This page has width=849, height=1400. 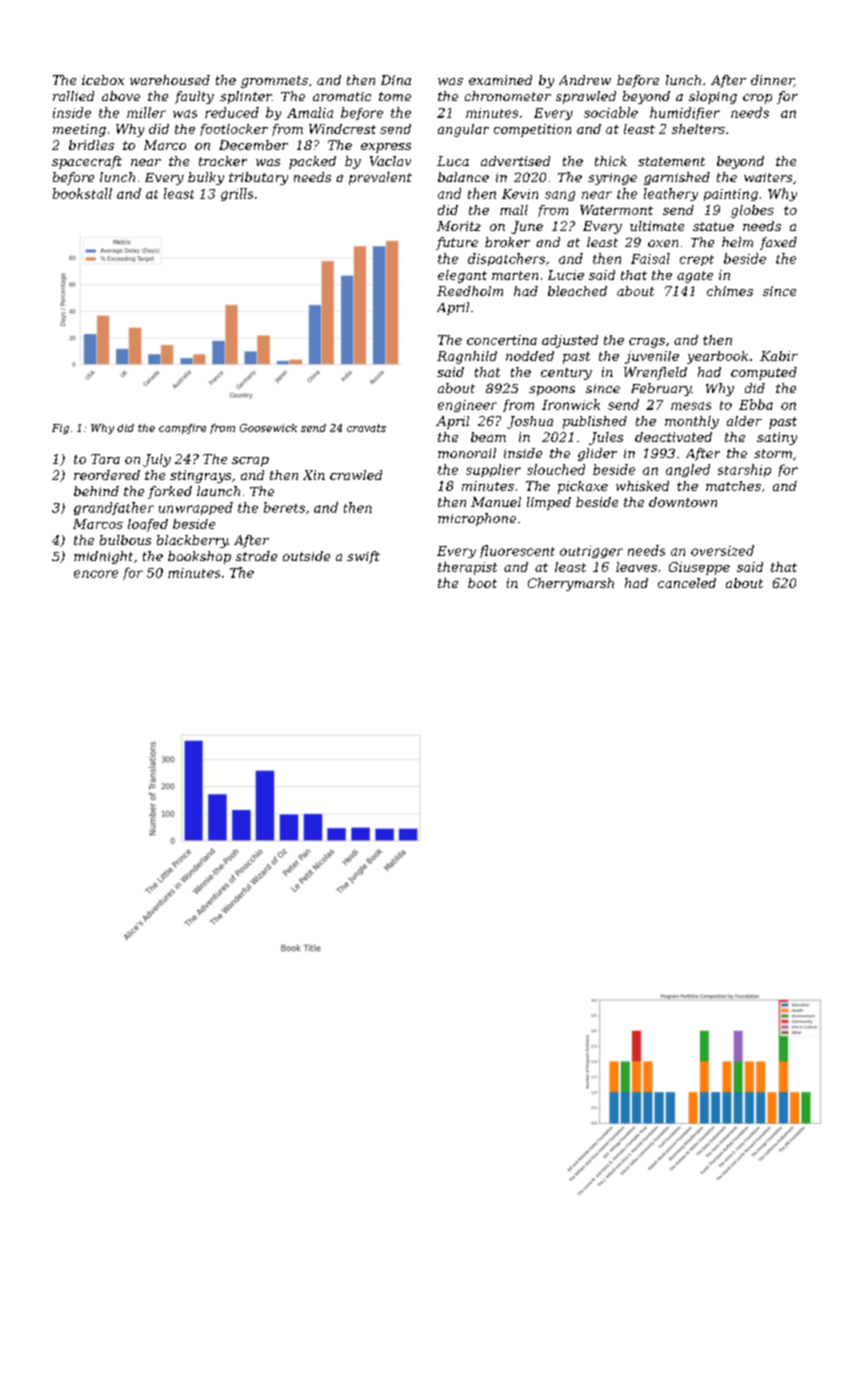 What do you see at coordinates (500, 80) in the page?
I see `examined` at bounding box center [500, 80].
